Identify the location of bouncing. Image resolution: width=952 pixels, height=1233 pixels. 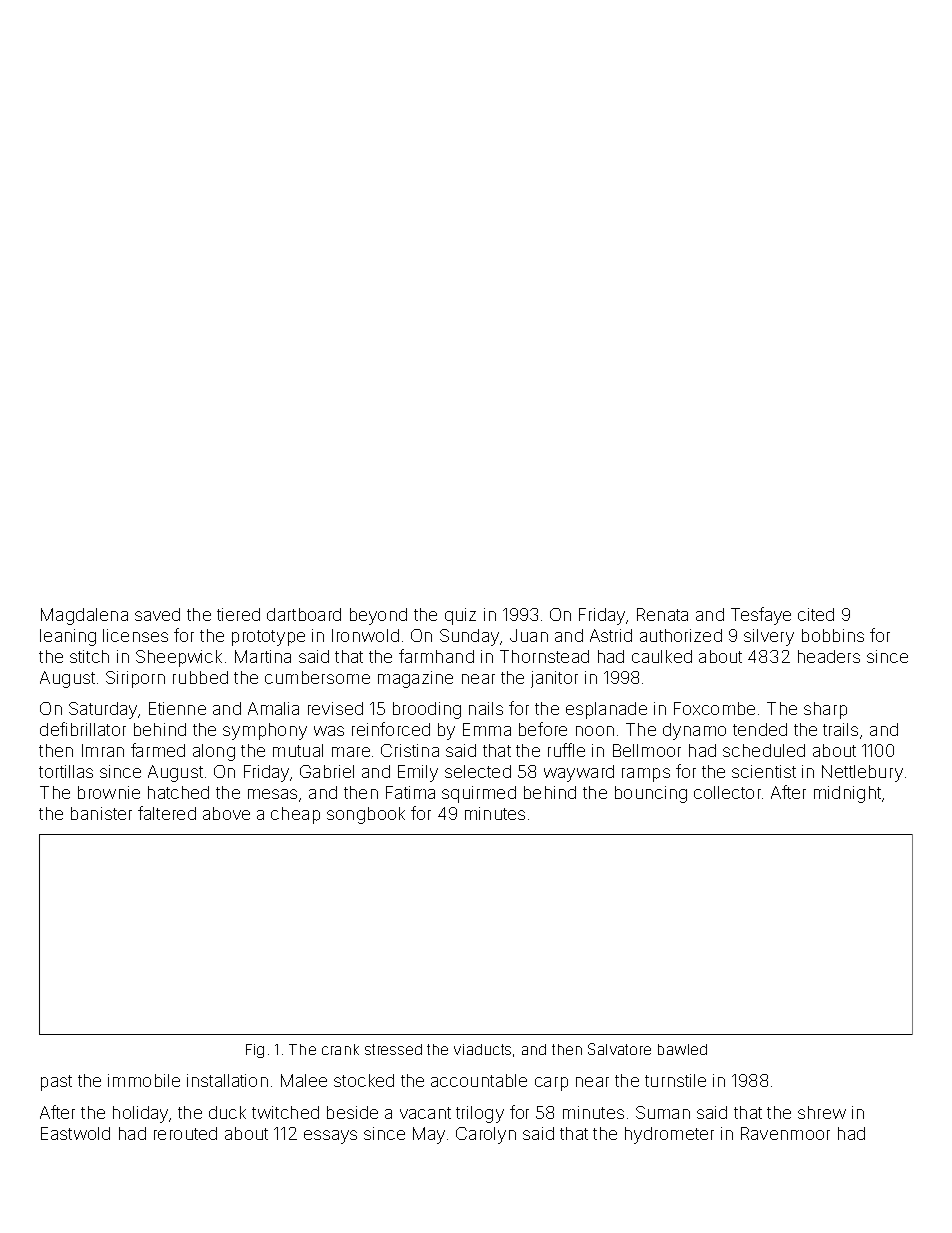
(651, 794).
